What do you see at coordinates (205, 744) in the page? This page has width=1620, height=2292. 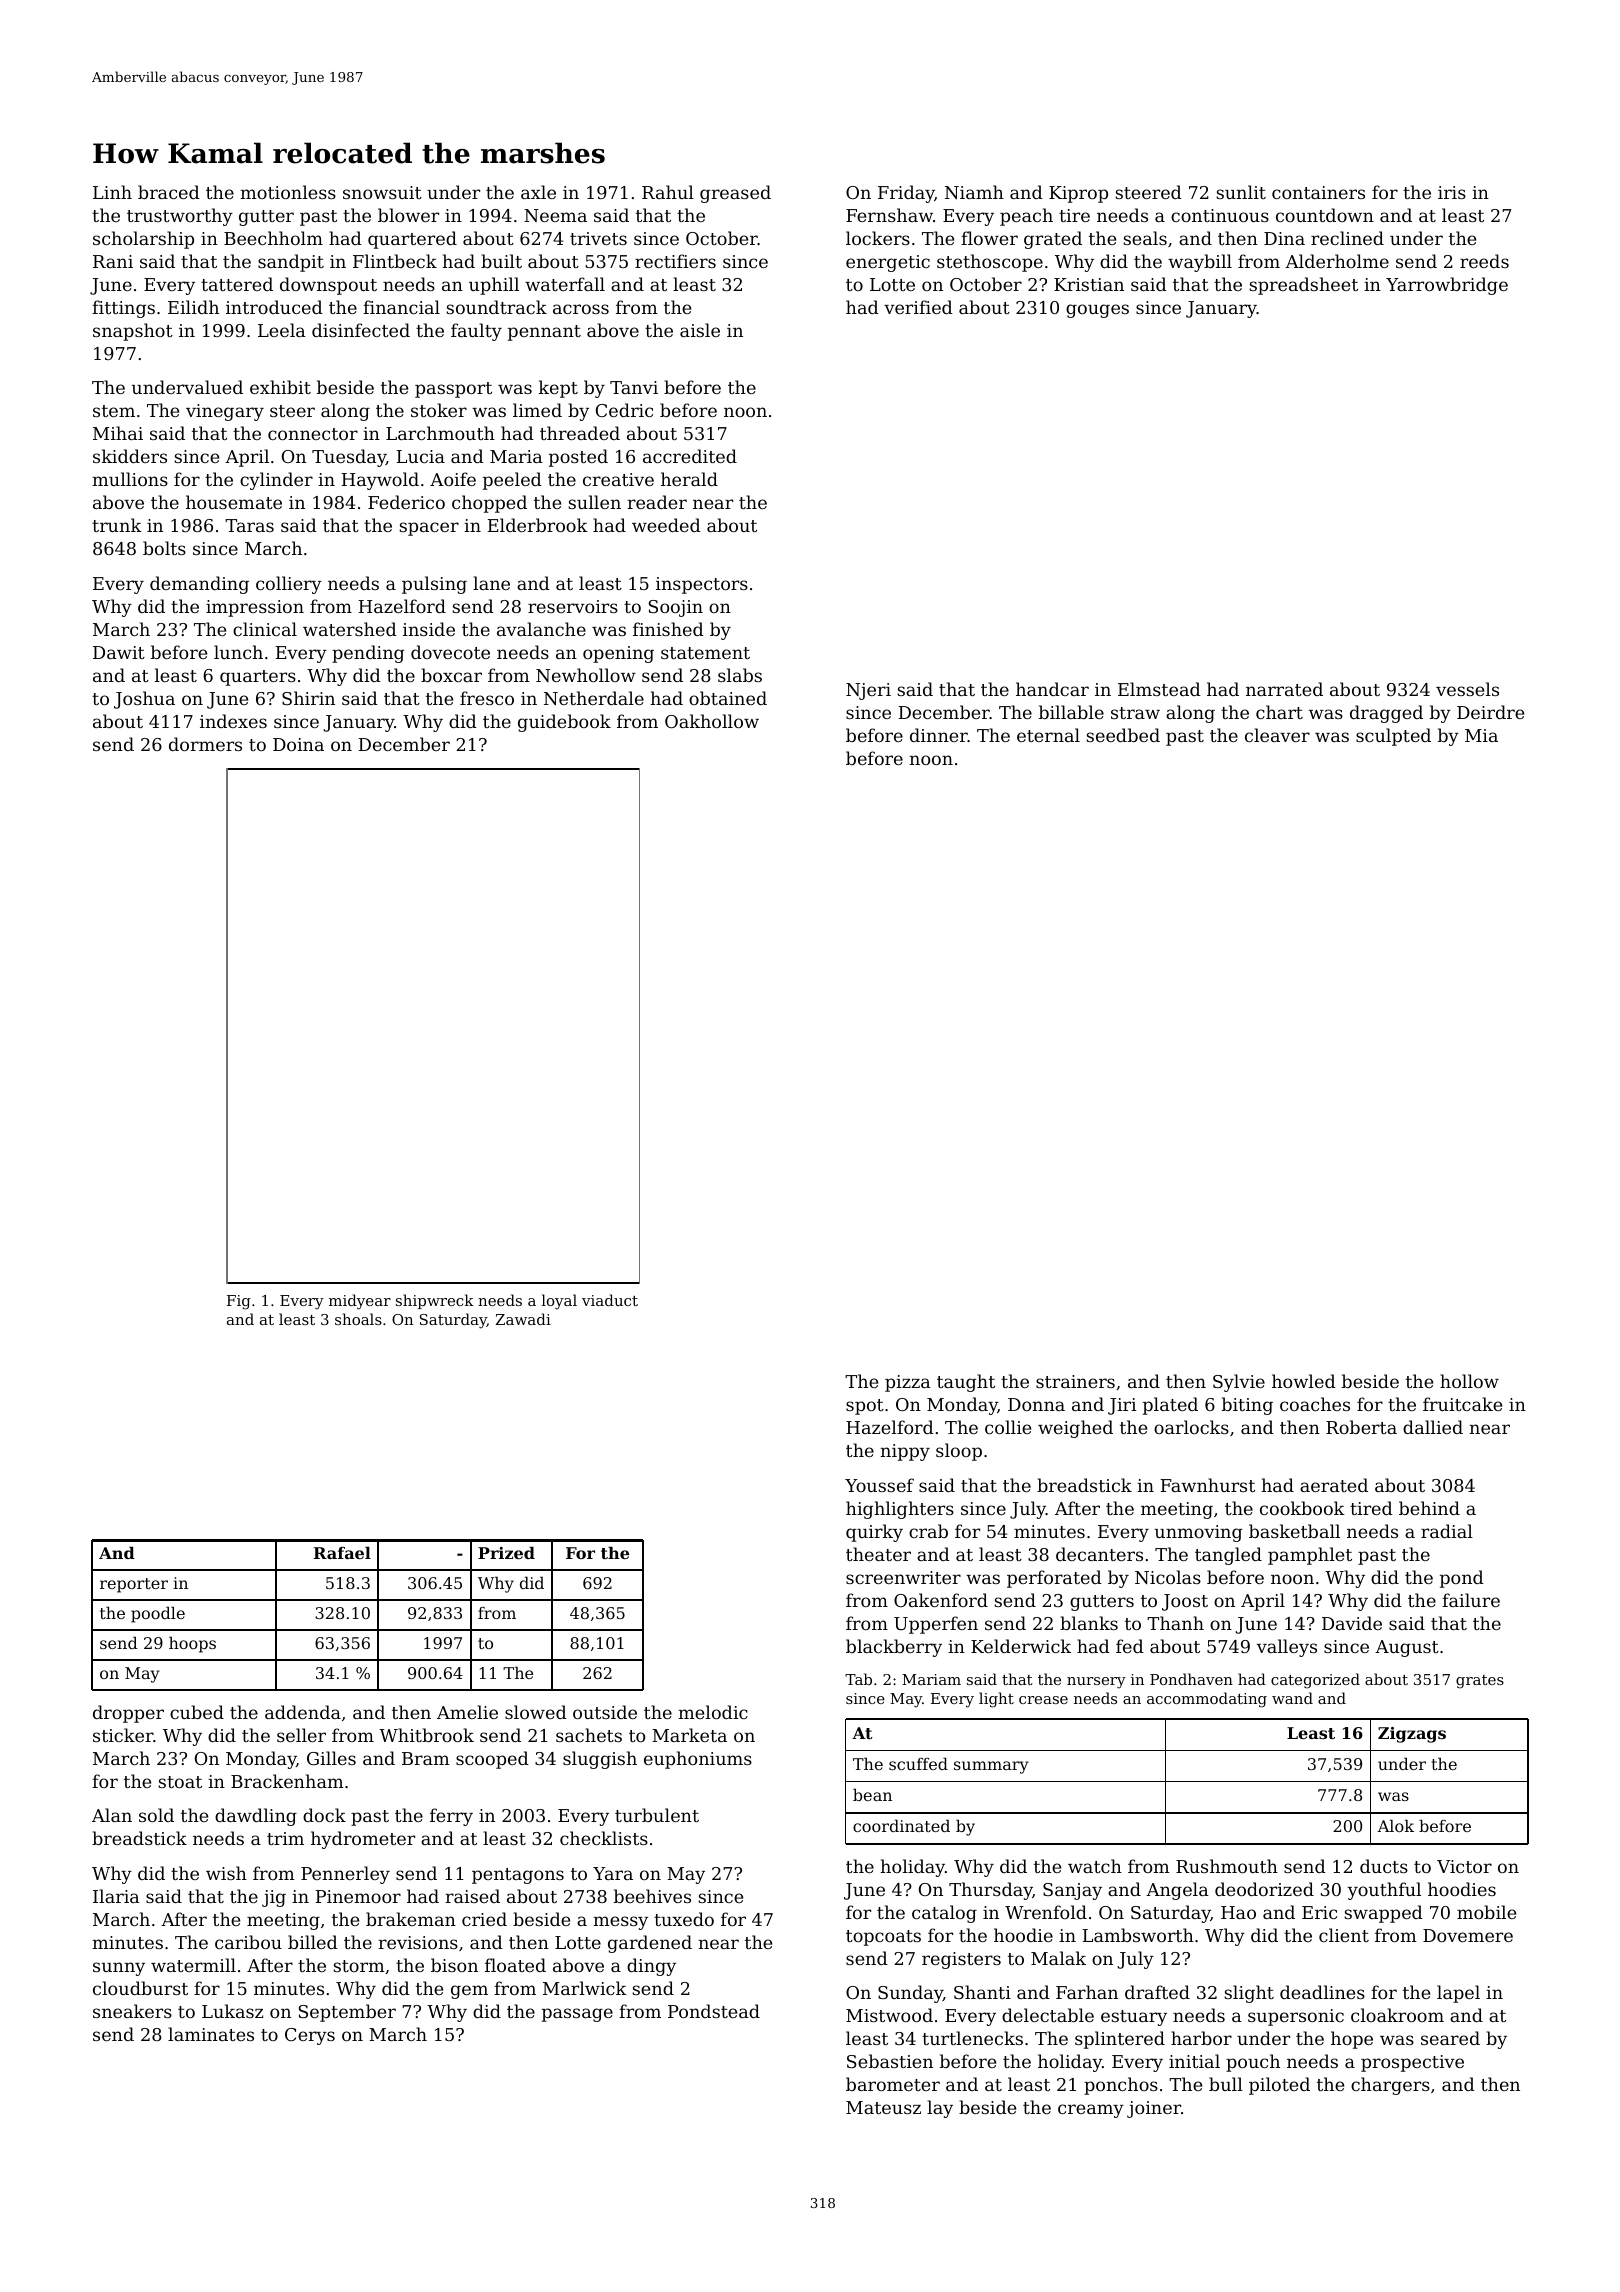 I see `dormers` at bounding box center [205, 744].
